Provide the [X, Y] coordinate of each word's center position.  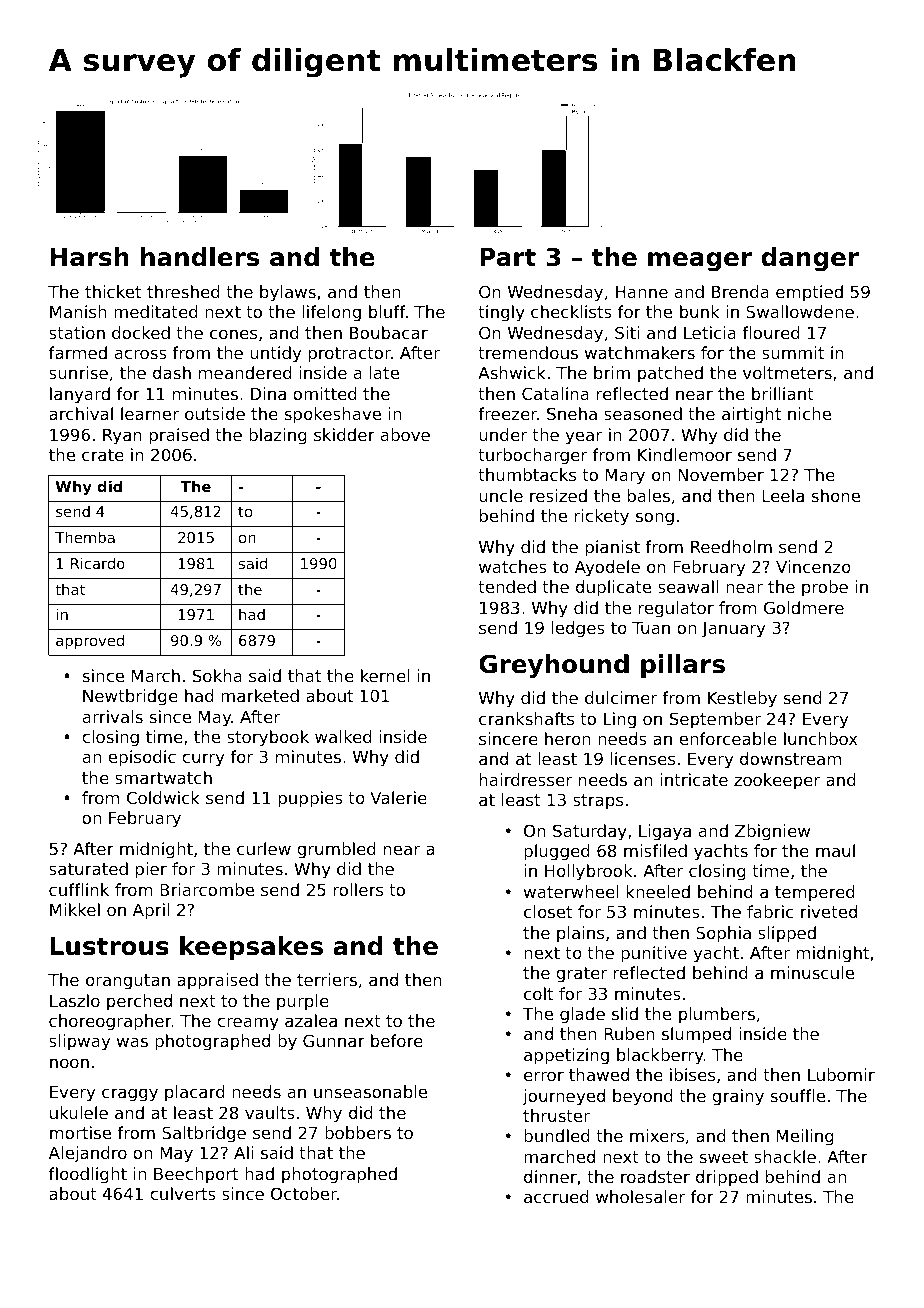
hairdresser [526, 779]
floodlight [88, 1175]
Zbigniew [772, 832]
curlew [264, 848]
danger [810, 259]
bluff [387, 311]
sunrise [78, 372]
